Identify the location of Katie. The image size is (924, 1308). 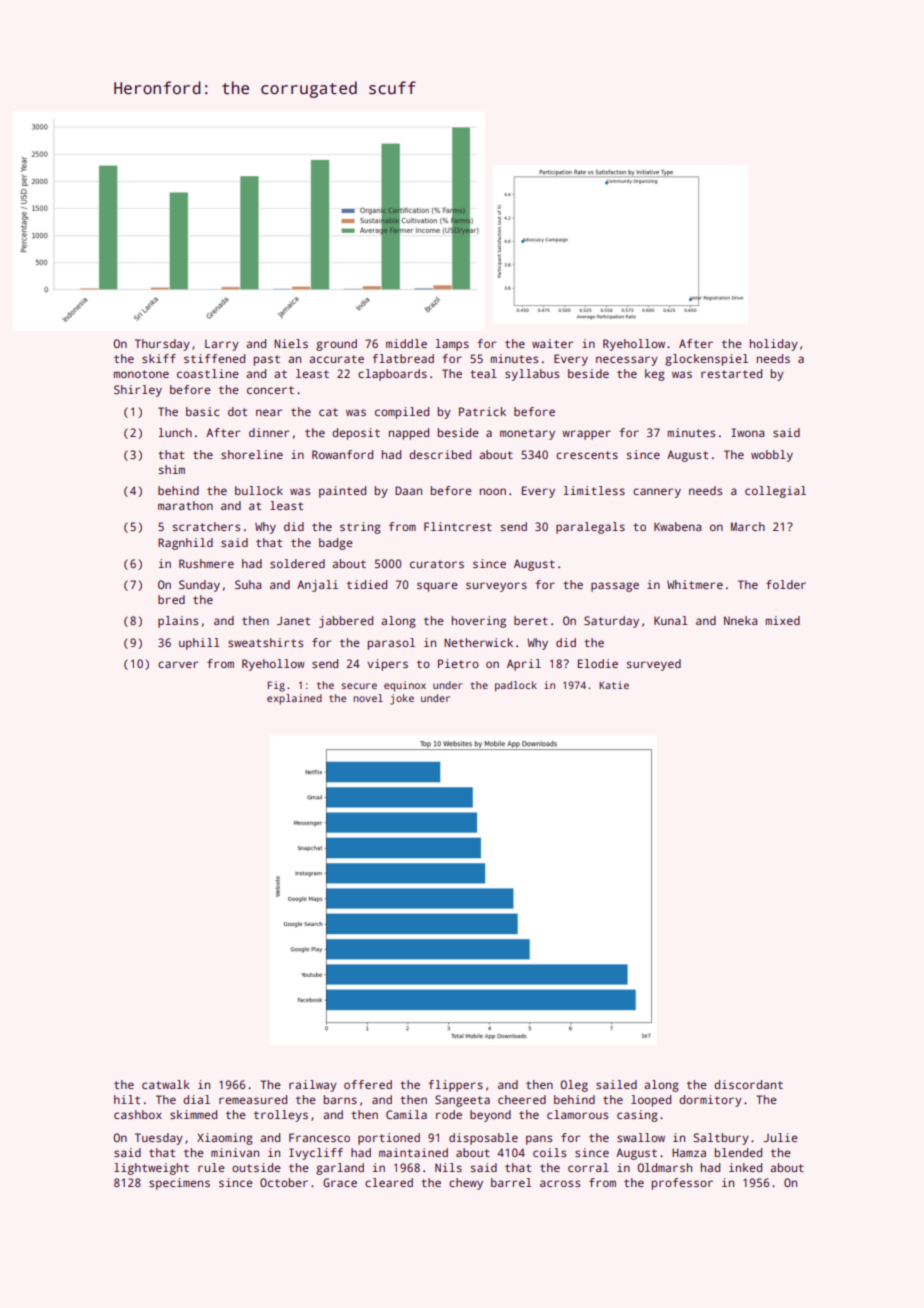
(614, 685).
